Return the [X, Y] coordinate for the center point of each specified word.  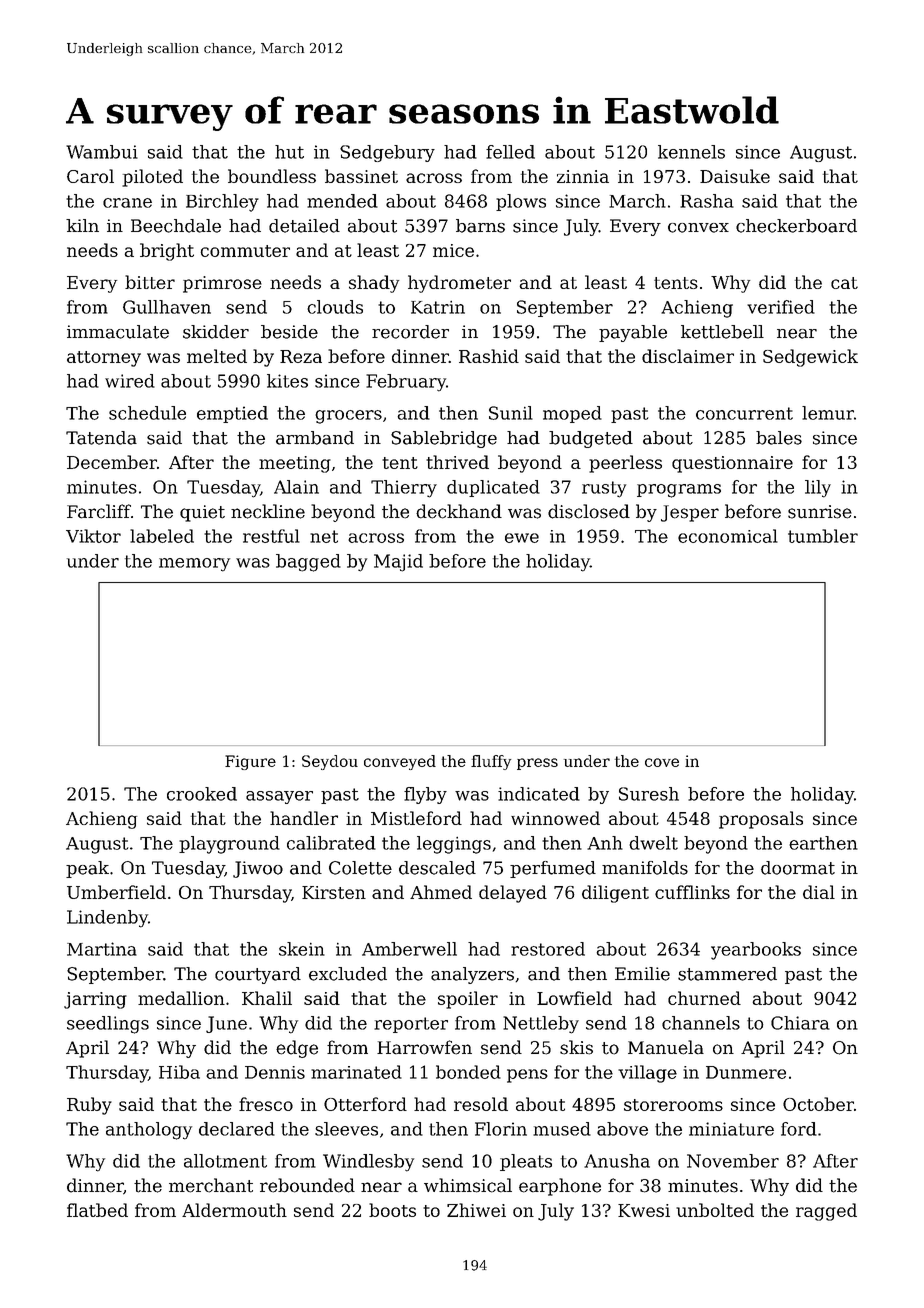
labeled [162, 536]
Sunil [511, 413]
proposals [761, 820]
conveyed [400, 762]
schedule [147, 413]
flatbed [97, 1210]
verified [781, 307]
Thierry [404, 489]
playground [229, 845]
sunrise [820, 512]
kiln [82, 225]
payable [633, 333]
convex [698, 228]
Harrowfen [424, 1047]
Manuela [666, 1047]
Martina [102, 949]
